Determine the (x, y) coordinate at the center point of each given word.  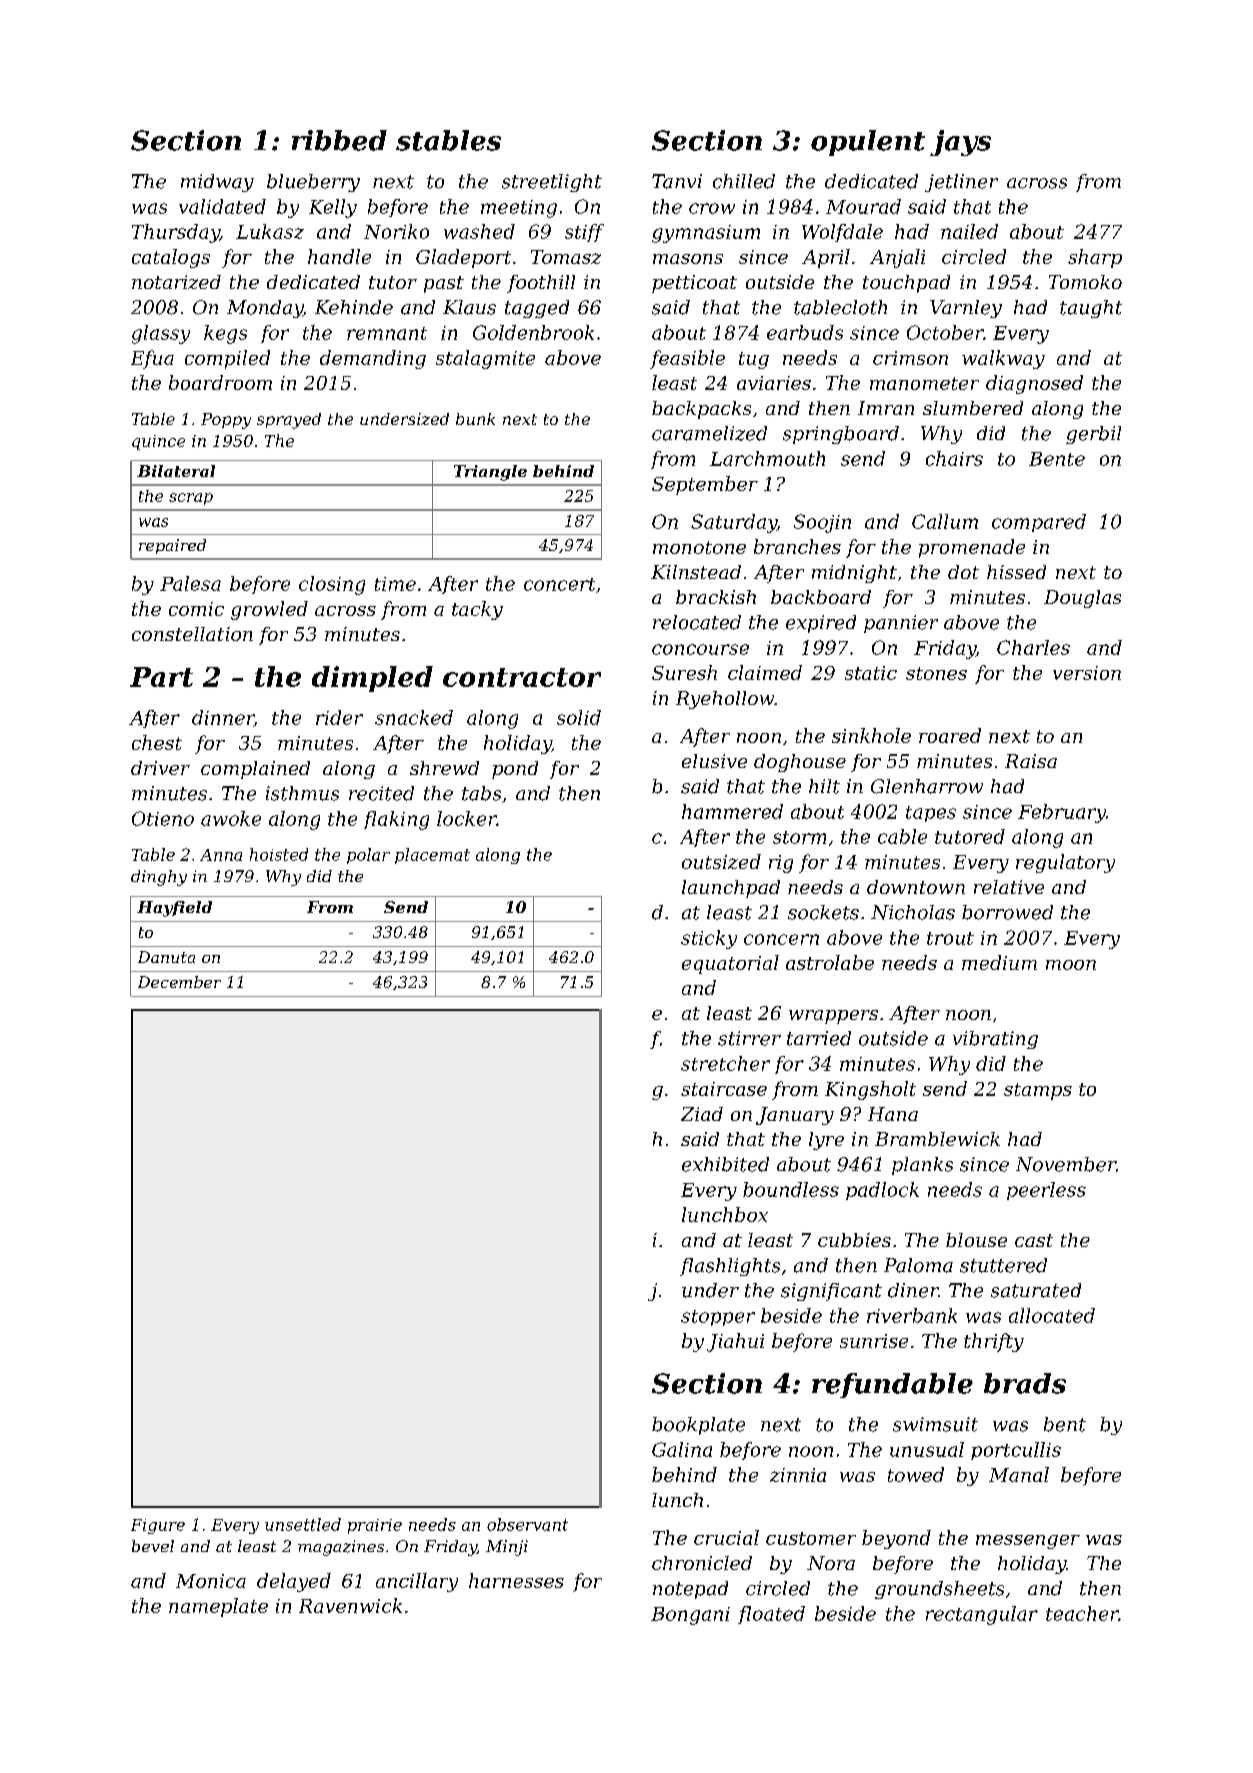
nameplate (218, 1607)
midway (217, 183)
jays (960, 143)
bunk (475, 419)
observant (527, 1524)
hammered (732, 811)
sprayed (289, 421)
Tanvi (677, 181)
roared (950, 735)
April (826, 258)
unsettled (303, 1524)
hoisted (279, 854)
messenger (1028, 1542)
